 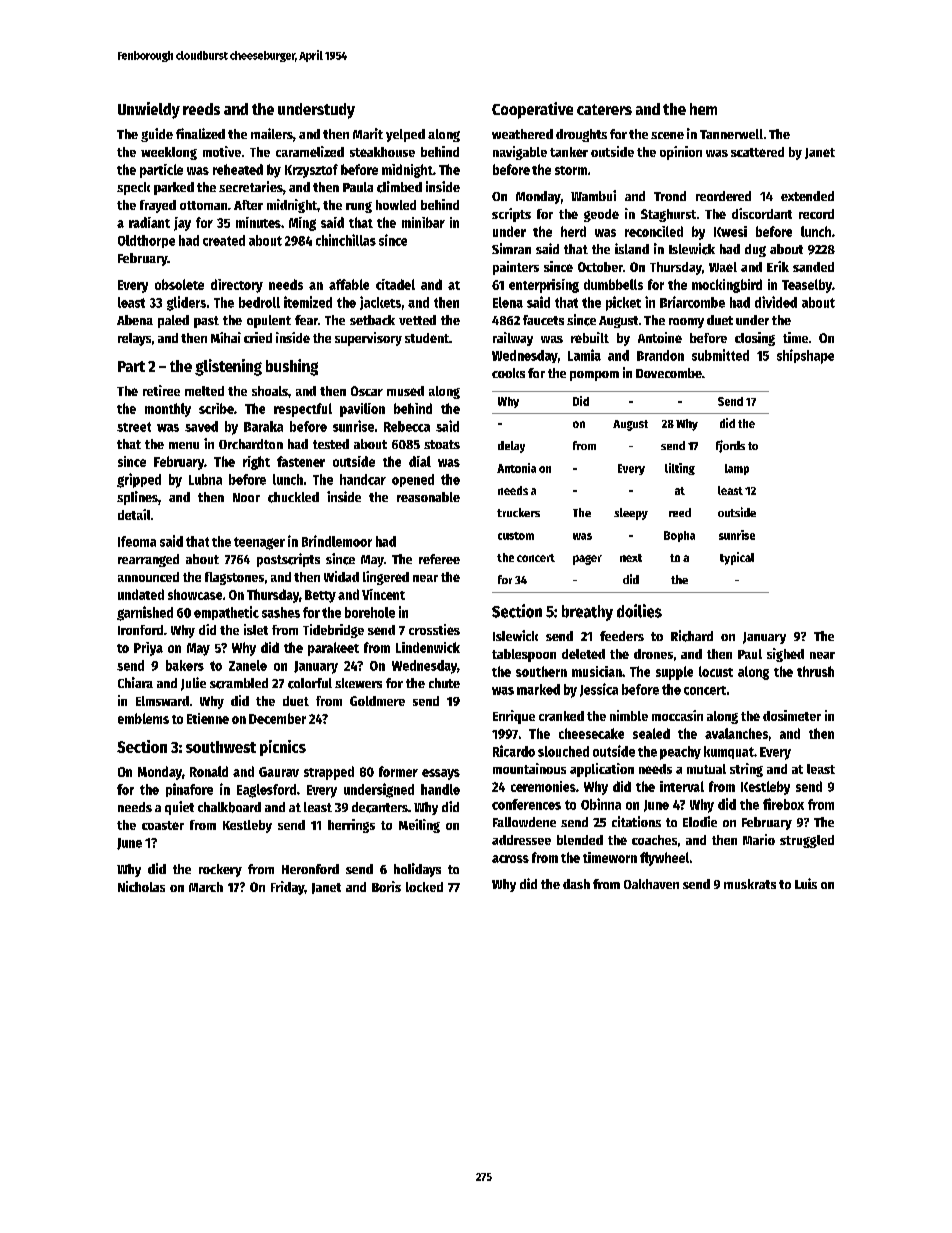 What do you see at coordinates (206, 887) in the screenshot?
I see `March` at bounding box center [206, 887].
